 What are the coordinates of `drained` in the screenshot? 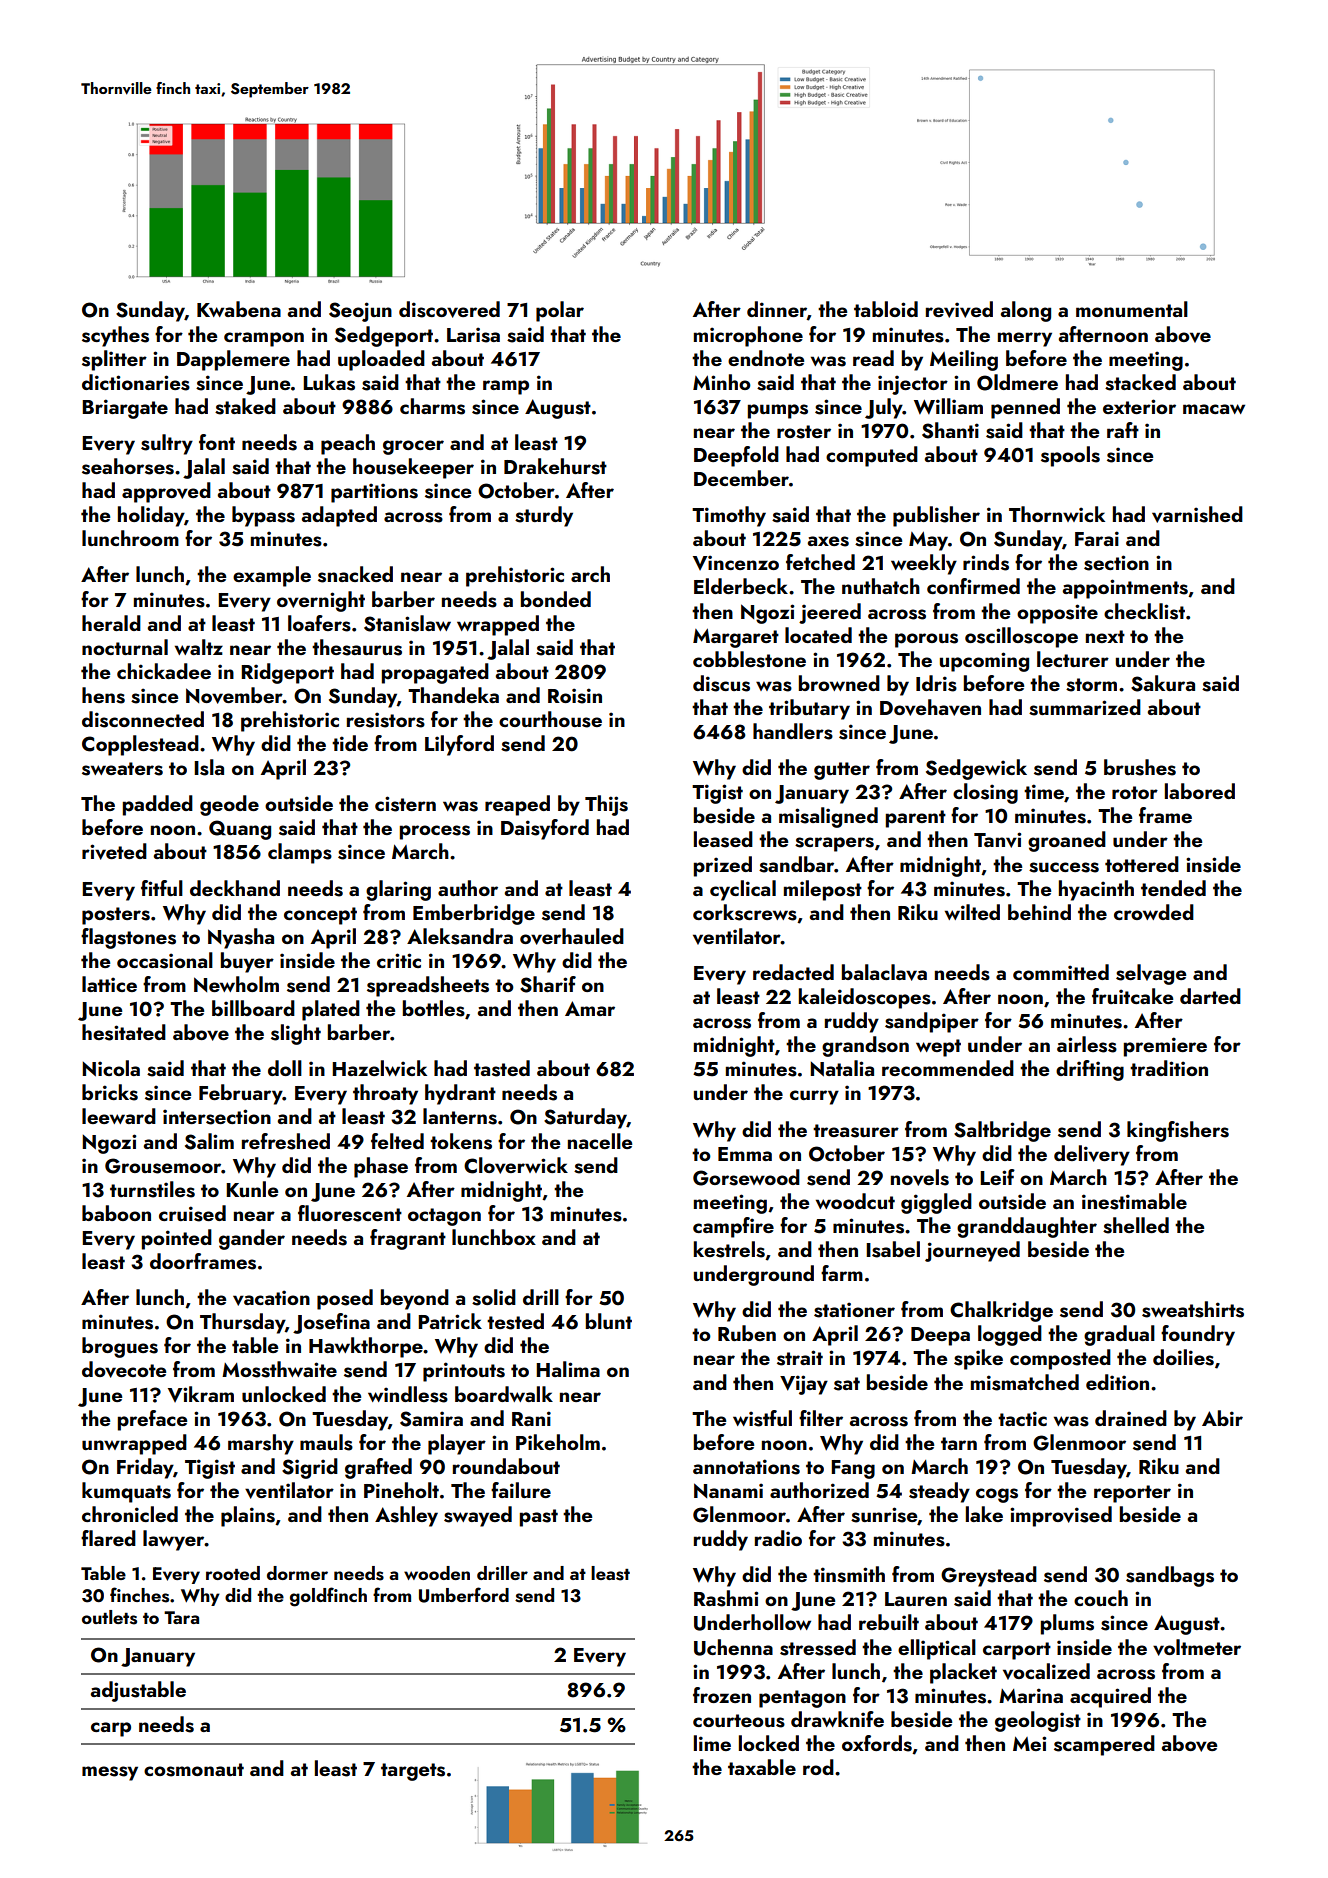 It's located at (1131, 1418).
